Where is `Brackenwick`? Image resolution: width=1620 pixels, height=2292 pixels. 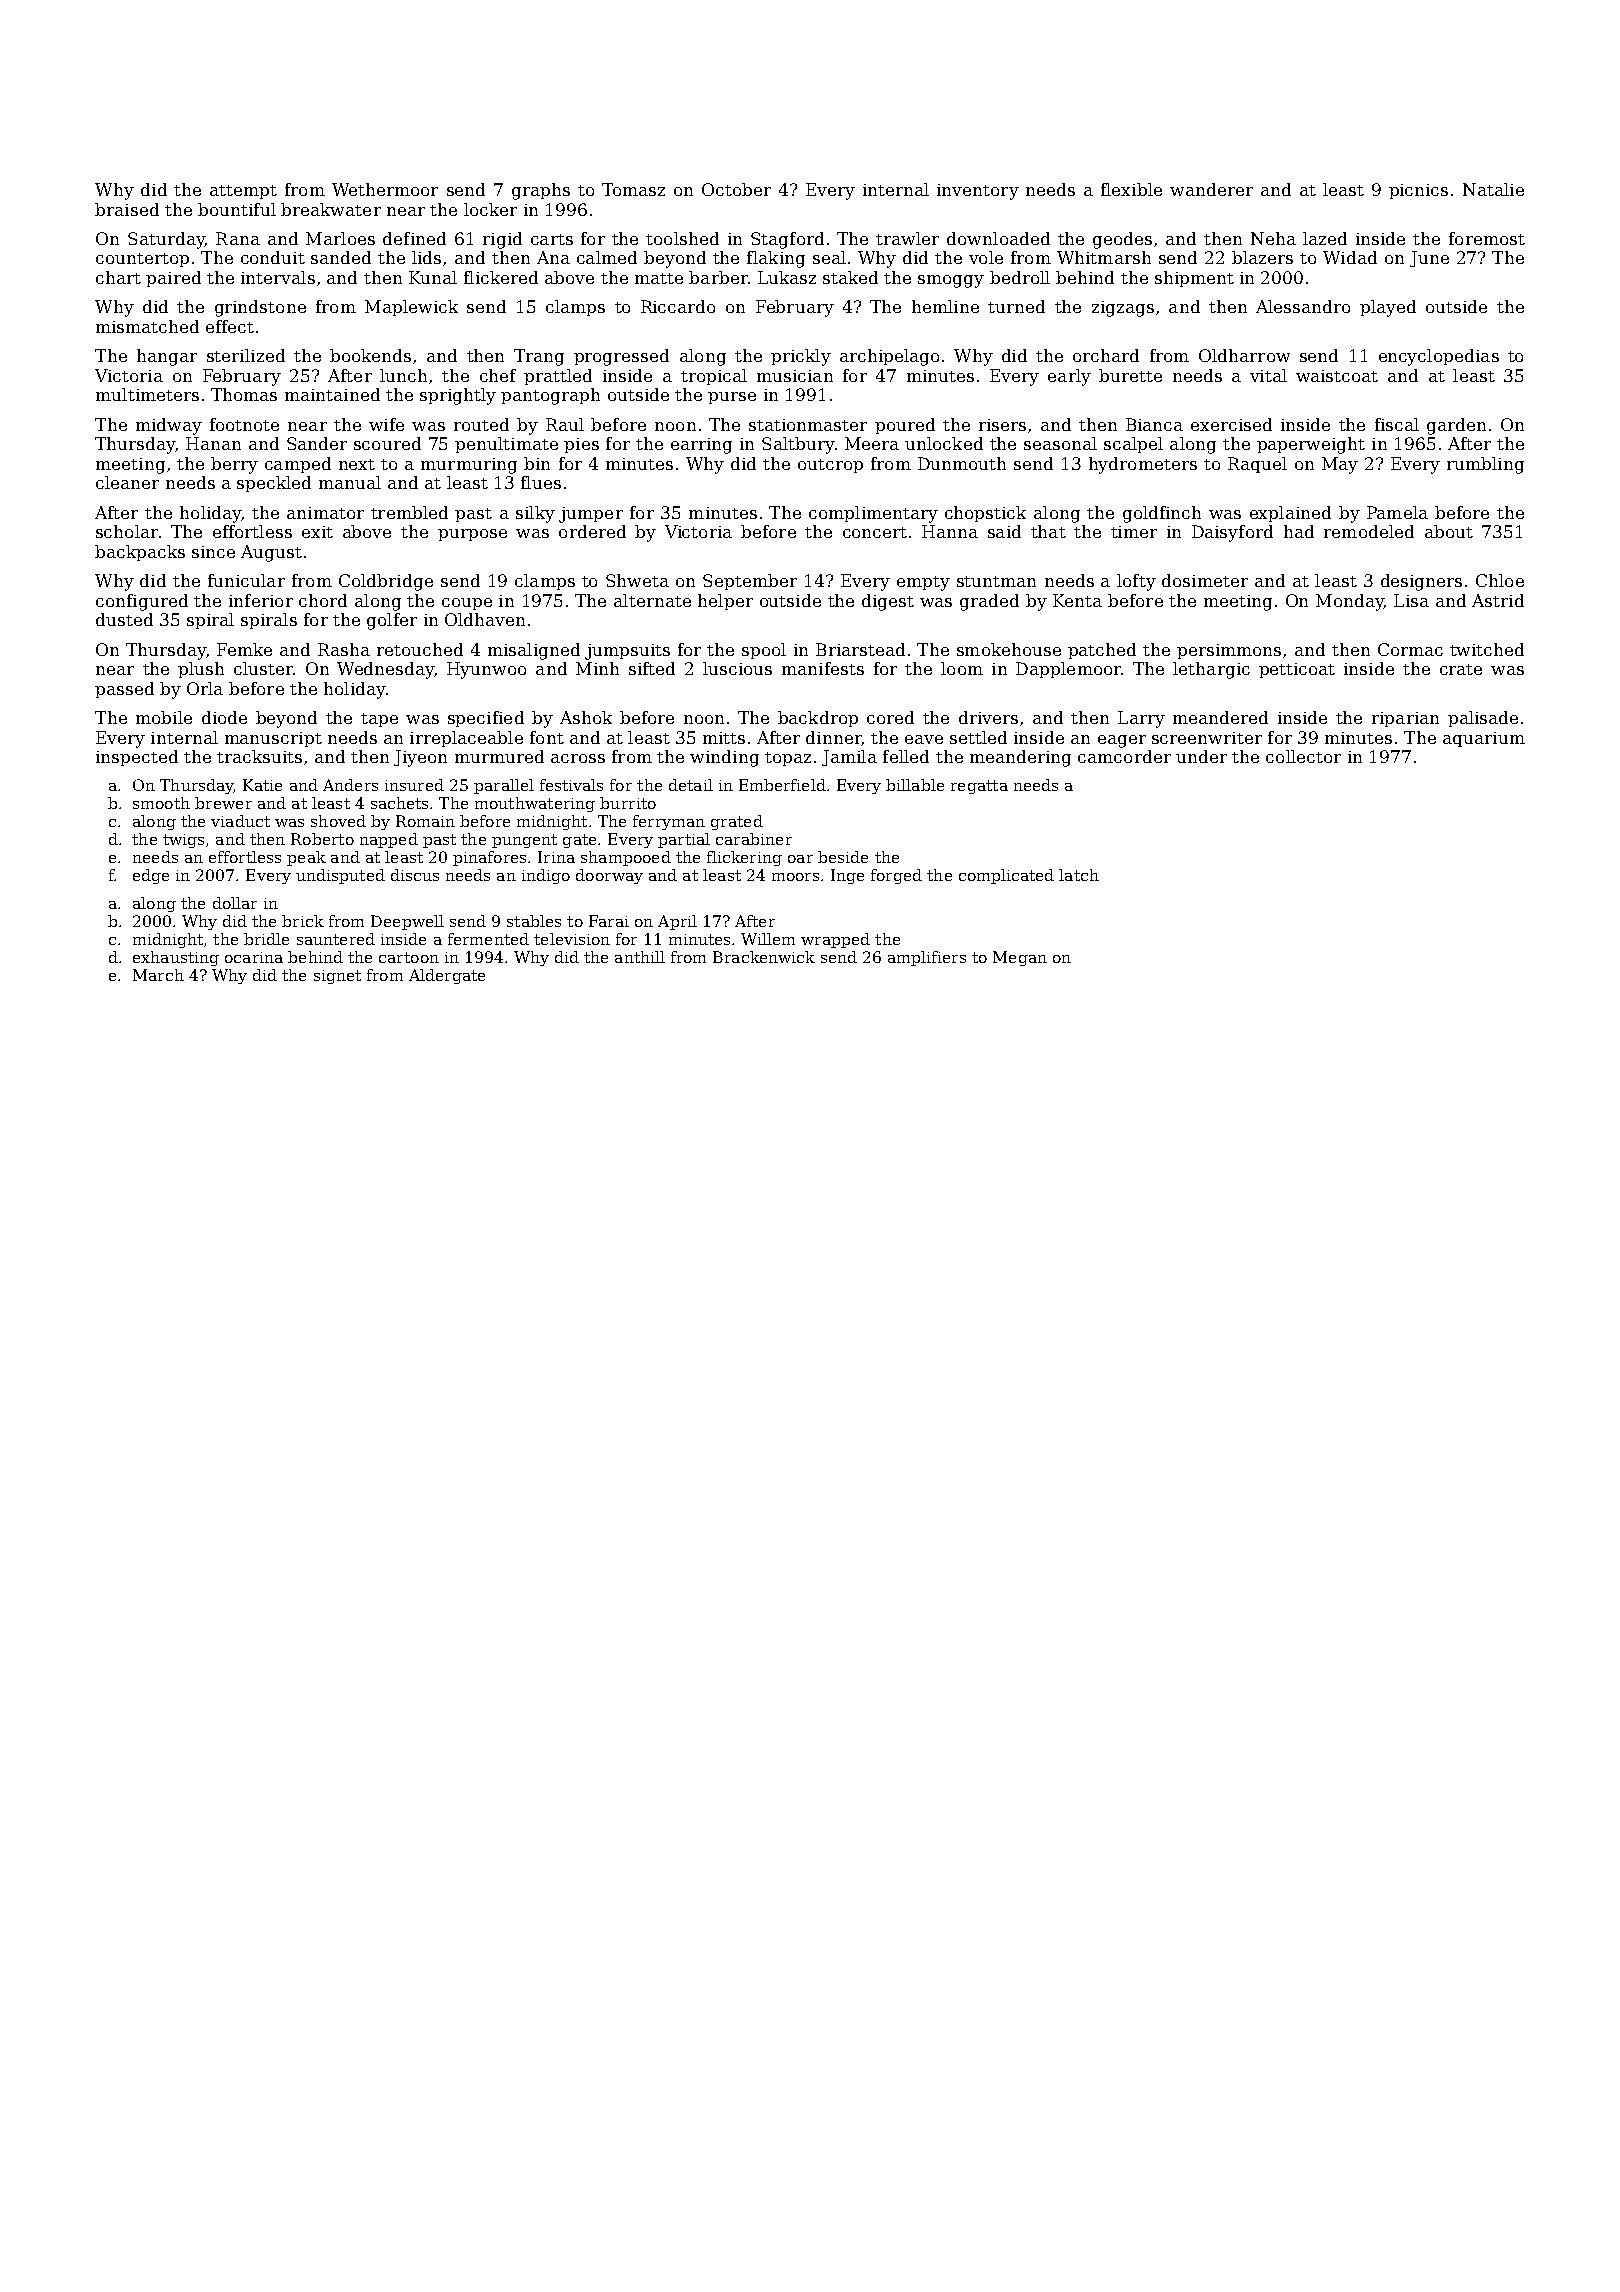
Brackenwick is located at coordinates (764, 957).
